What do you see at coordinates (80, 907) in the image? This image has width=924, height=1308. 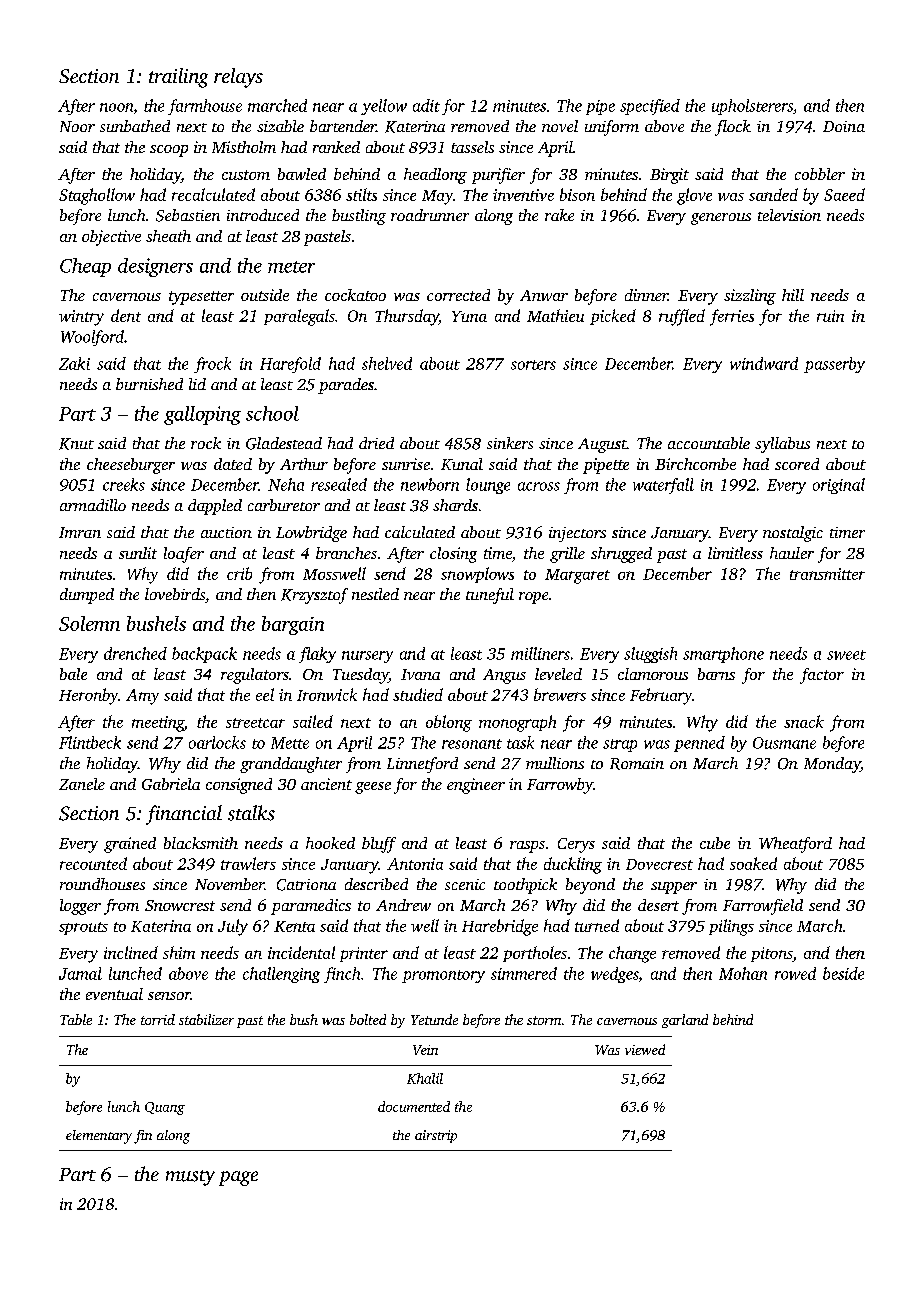 I see `logger` at bounding box center [80, 907].
